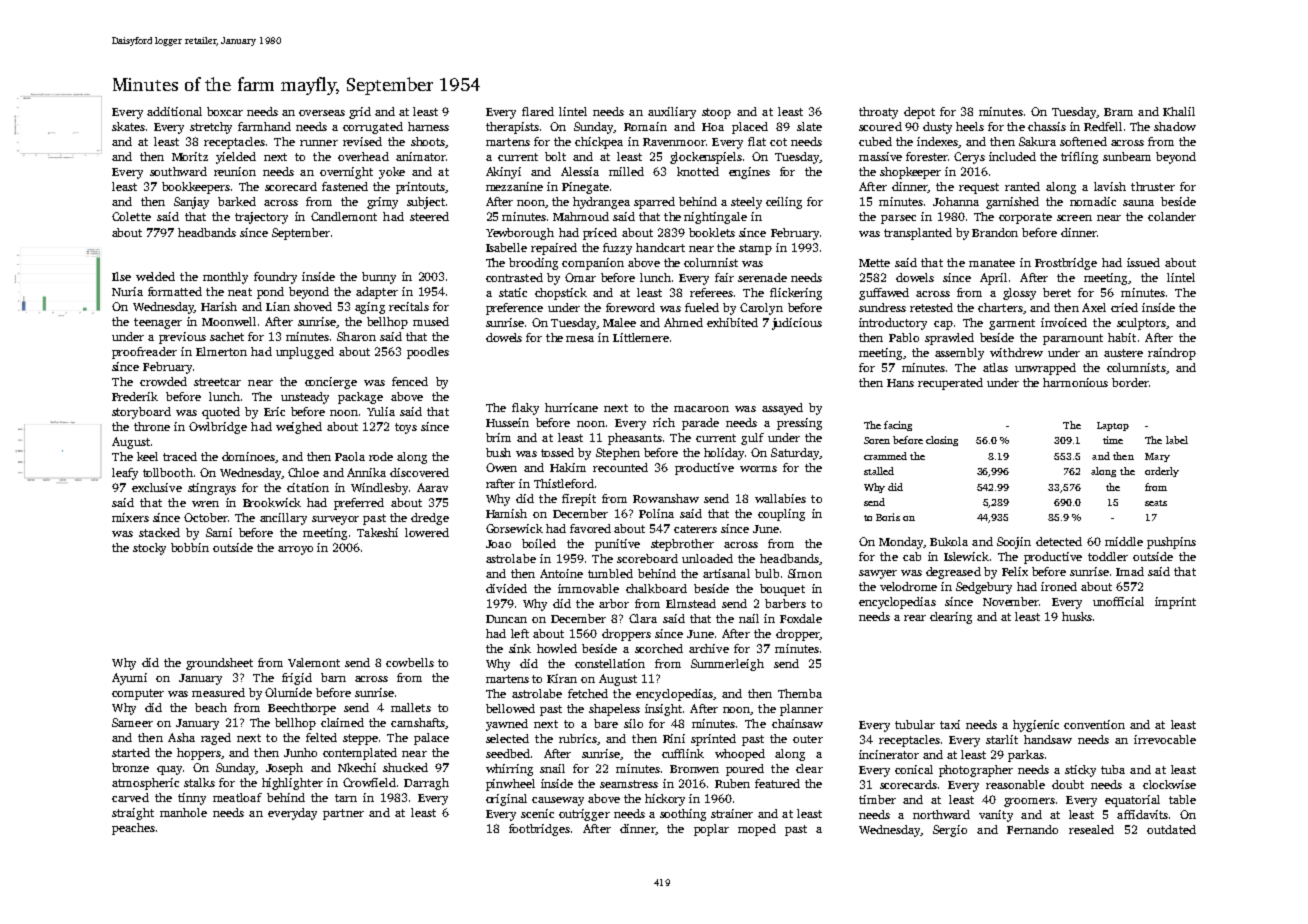 The image size is (1308, 924). I want to click on Bram, so click(1118, 112).
